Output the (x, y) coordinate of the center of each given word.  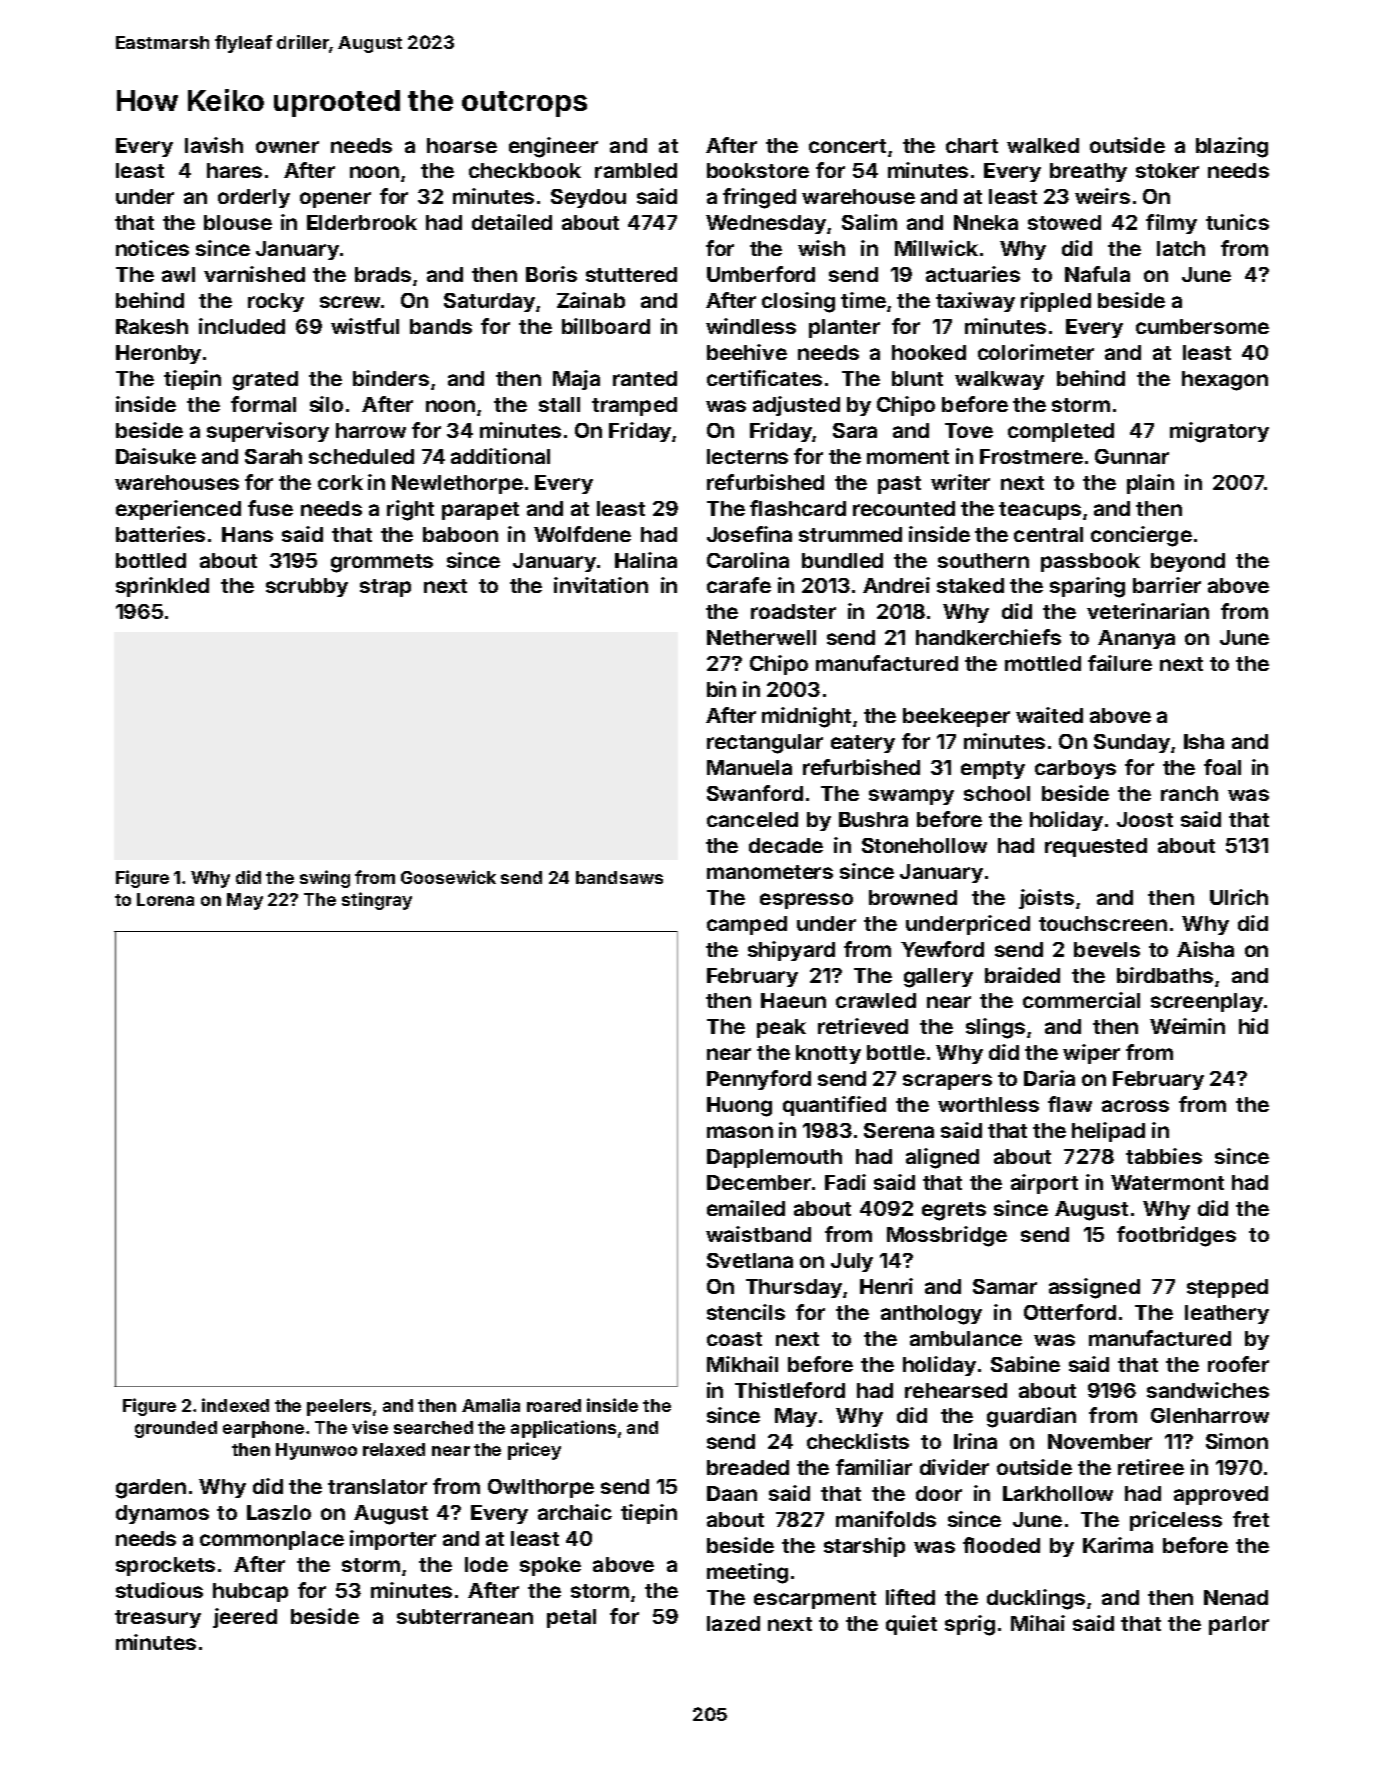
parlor (1239, 1625)
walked (1043, 145)
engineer (553, 147)
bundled (842, 560)
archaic (575, 1512)
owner (287, 147)
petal (571, 1618)
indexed (235, 1405)
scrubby (307, 587)
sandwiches (1208, 1390)
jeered (245, 1618)
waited (1049, 715)
